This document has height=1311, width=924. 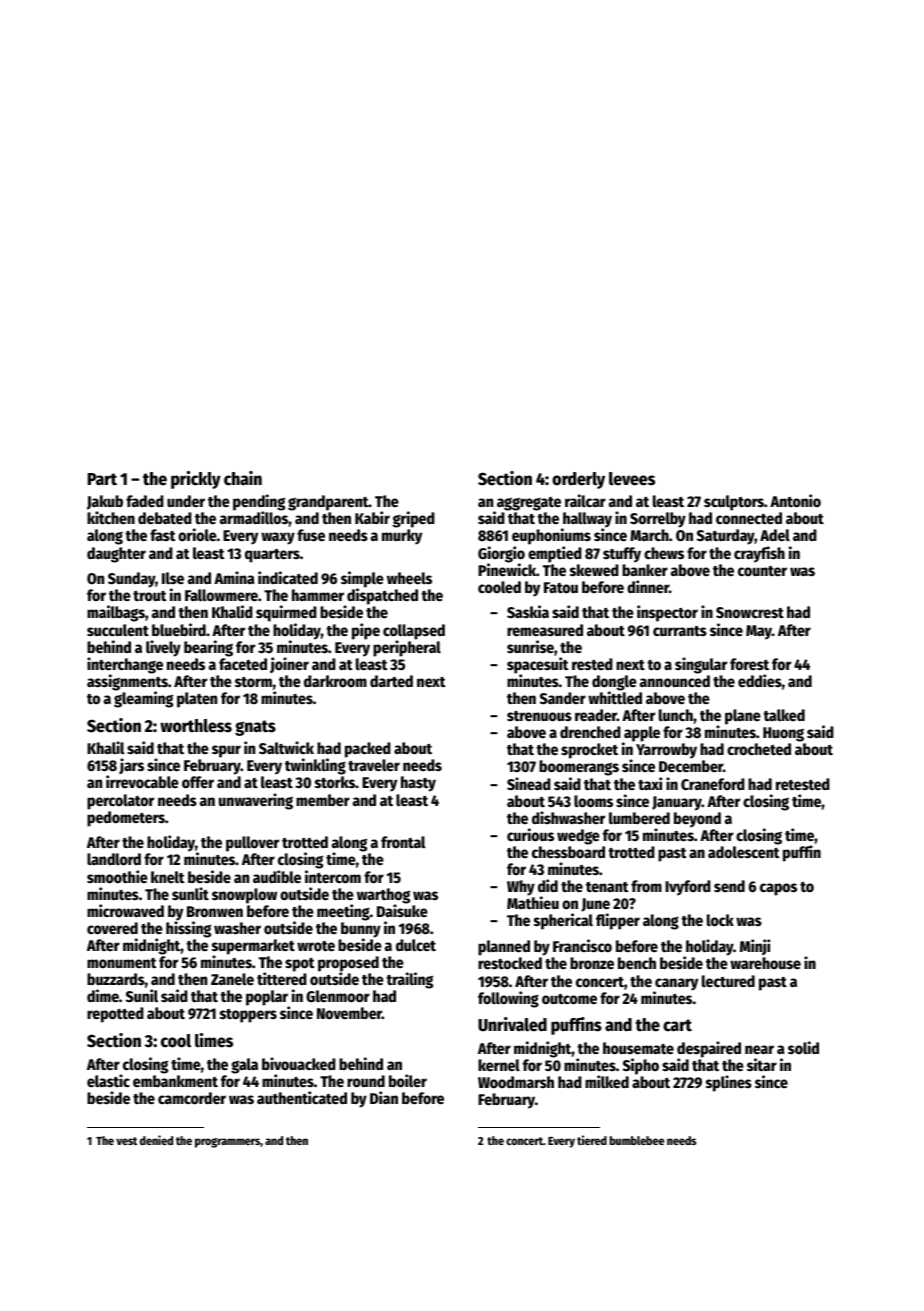 What do you see at coordinates (632, 479) in the document?
I see `levees` at bounding box center [632, 479].
